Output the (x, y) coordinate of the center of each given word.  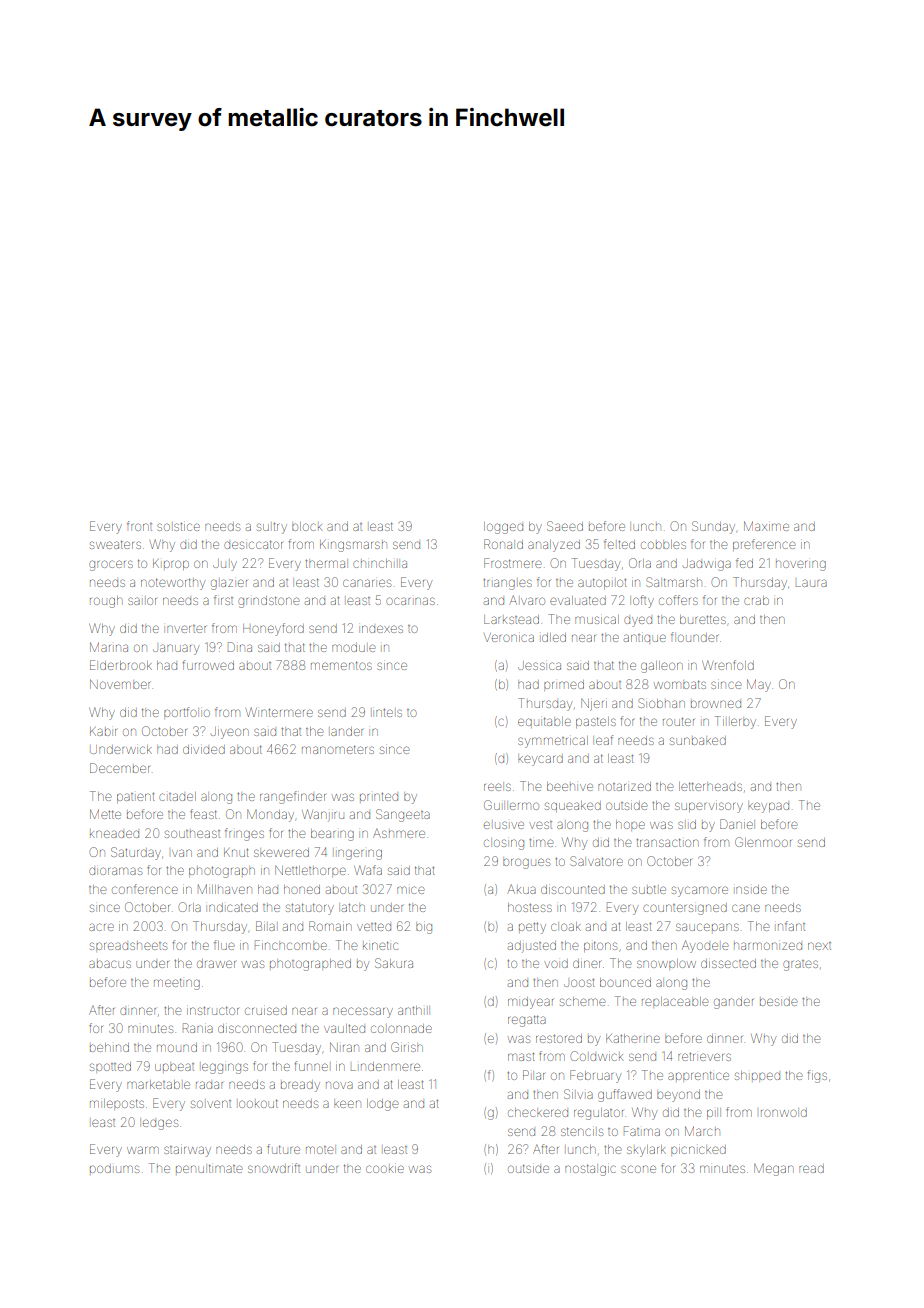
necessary (363, 1012)
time (541, 843)
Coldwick (597, 1056)
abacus (110, 964)
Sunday (713, 527)
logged (503, 528)
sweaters (115, 544)
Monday (270, 815)
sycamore (700, 891)
